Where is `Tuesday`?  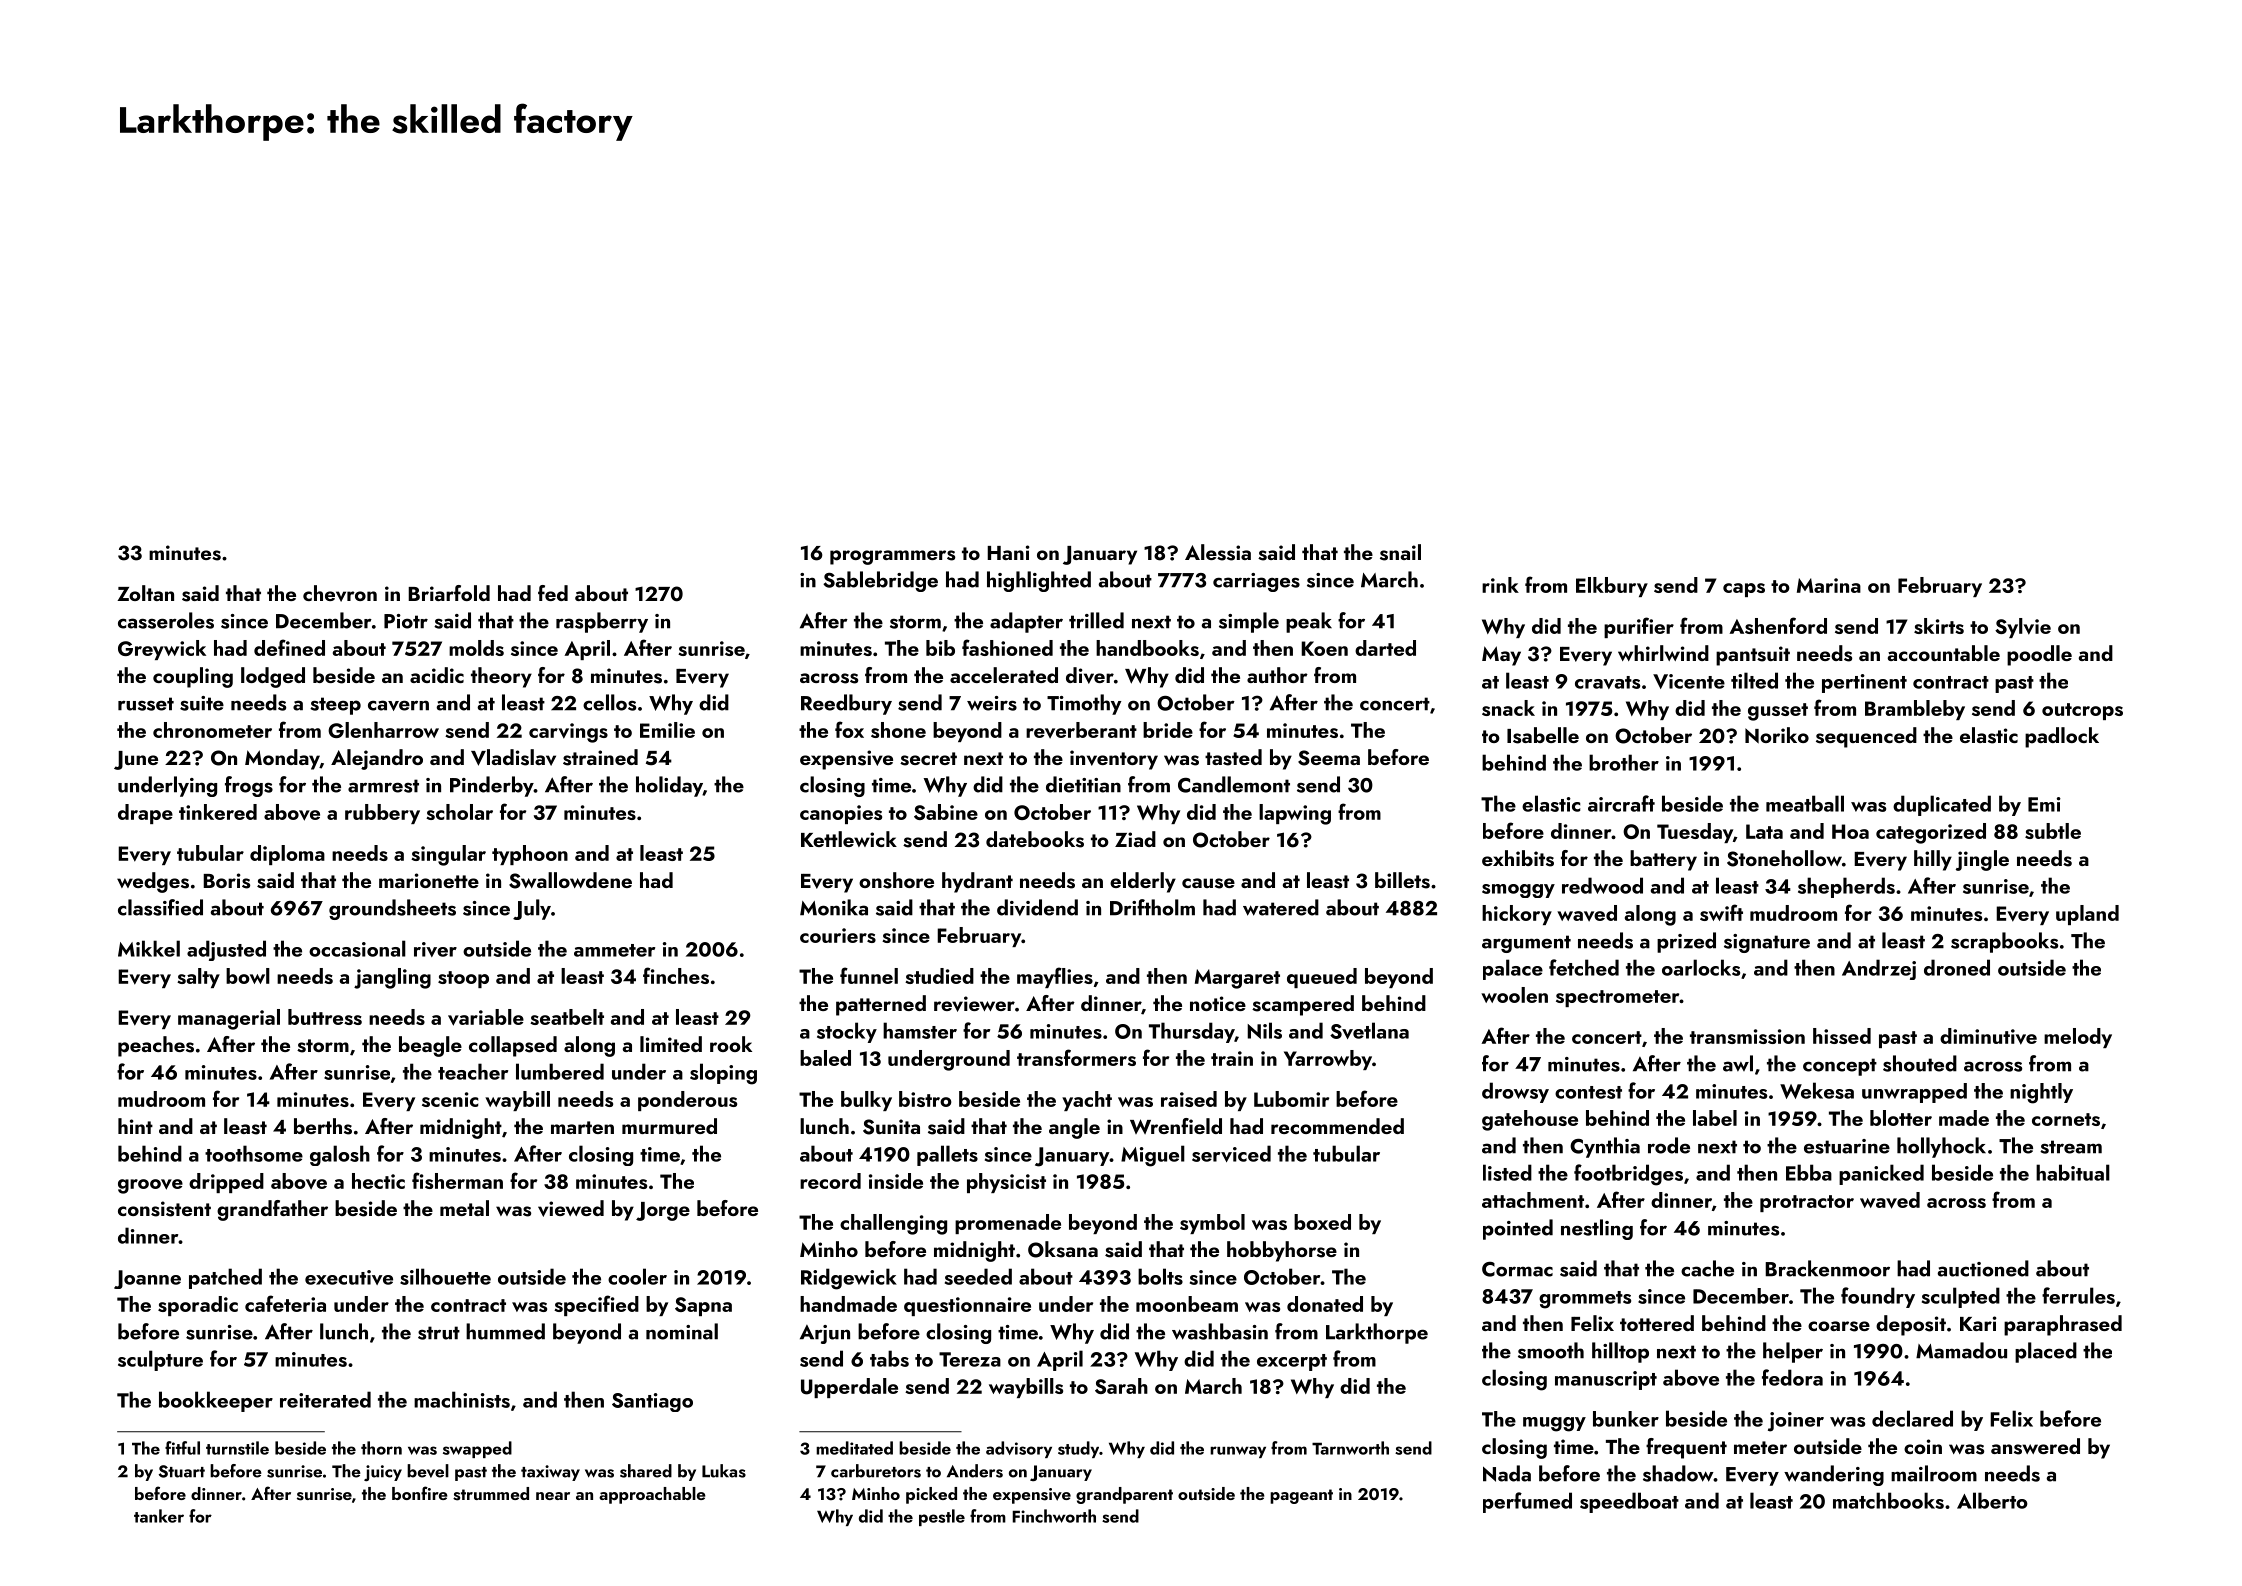
Tuesday is located at coordinates (1695, 833).
